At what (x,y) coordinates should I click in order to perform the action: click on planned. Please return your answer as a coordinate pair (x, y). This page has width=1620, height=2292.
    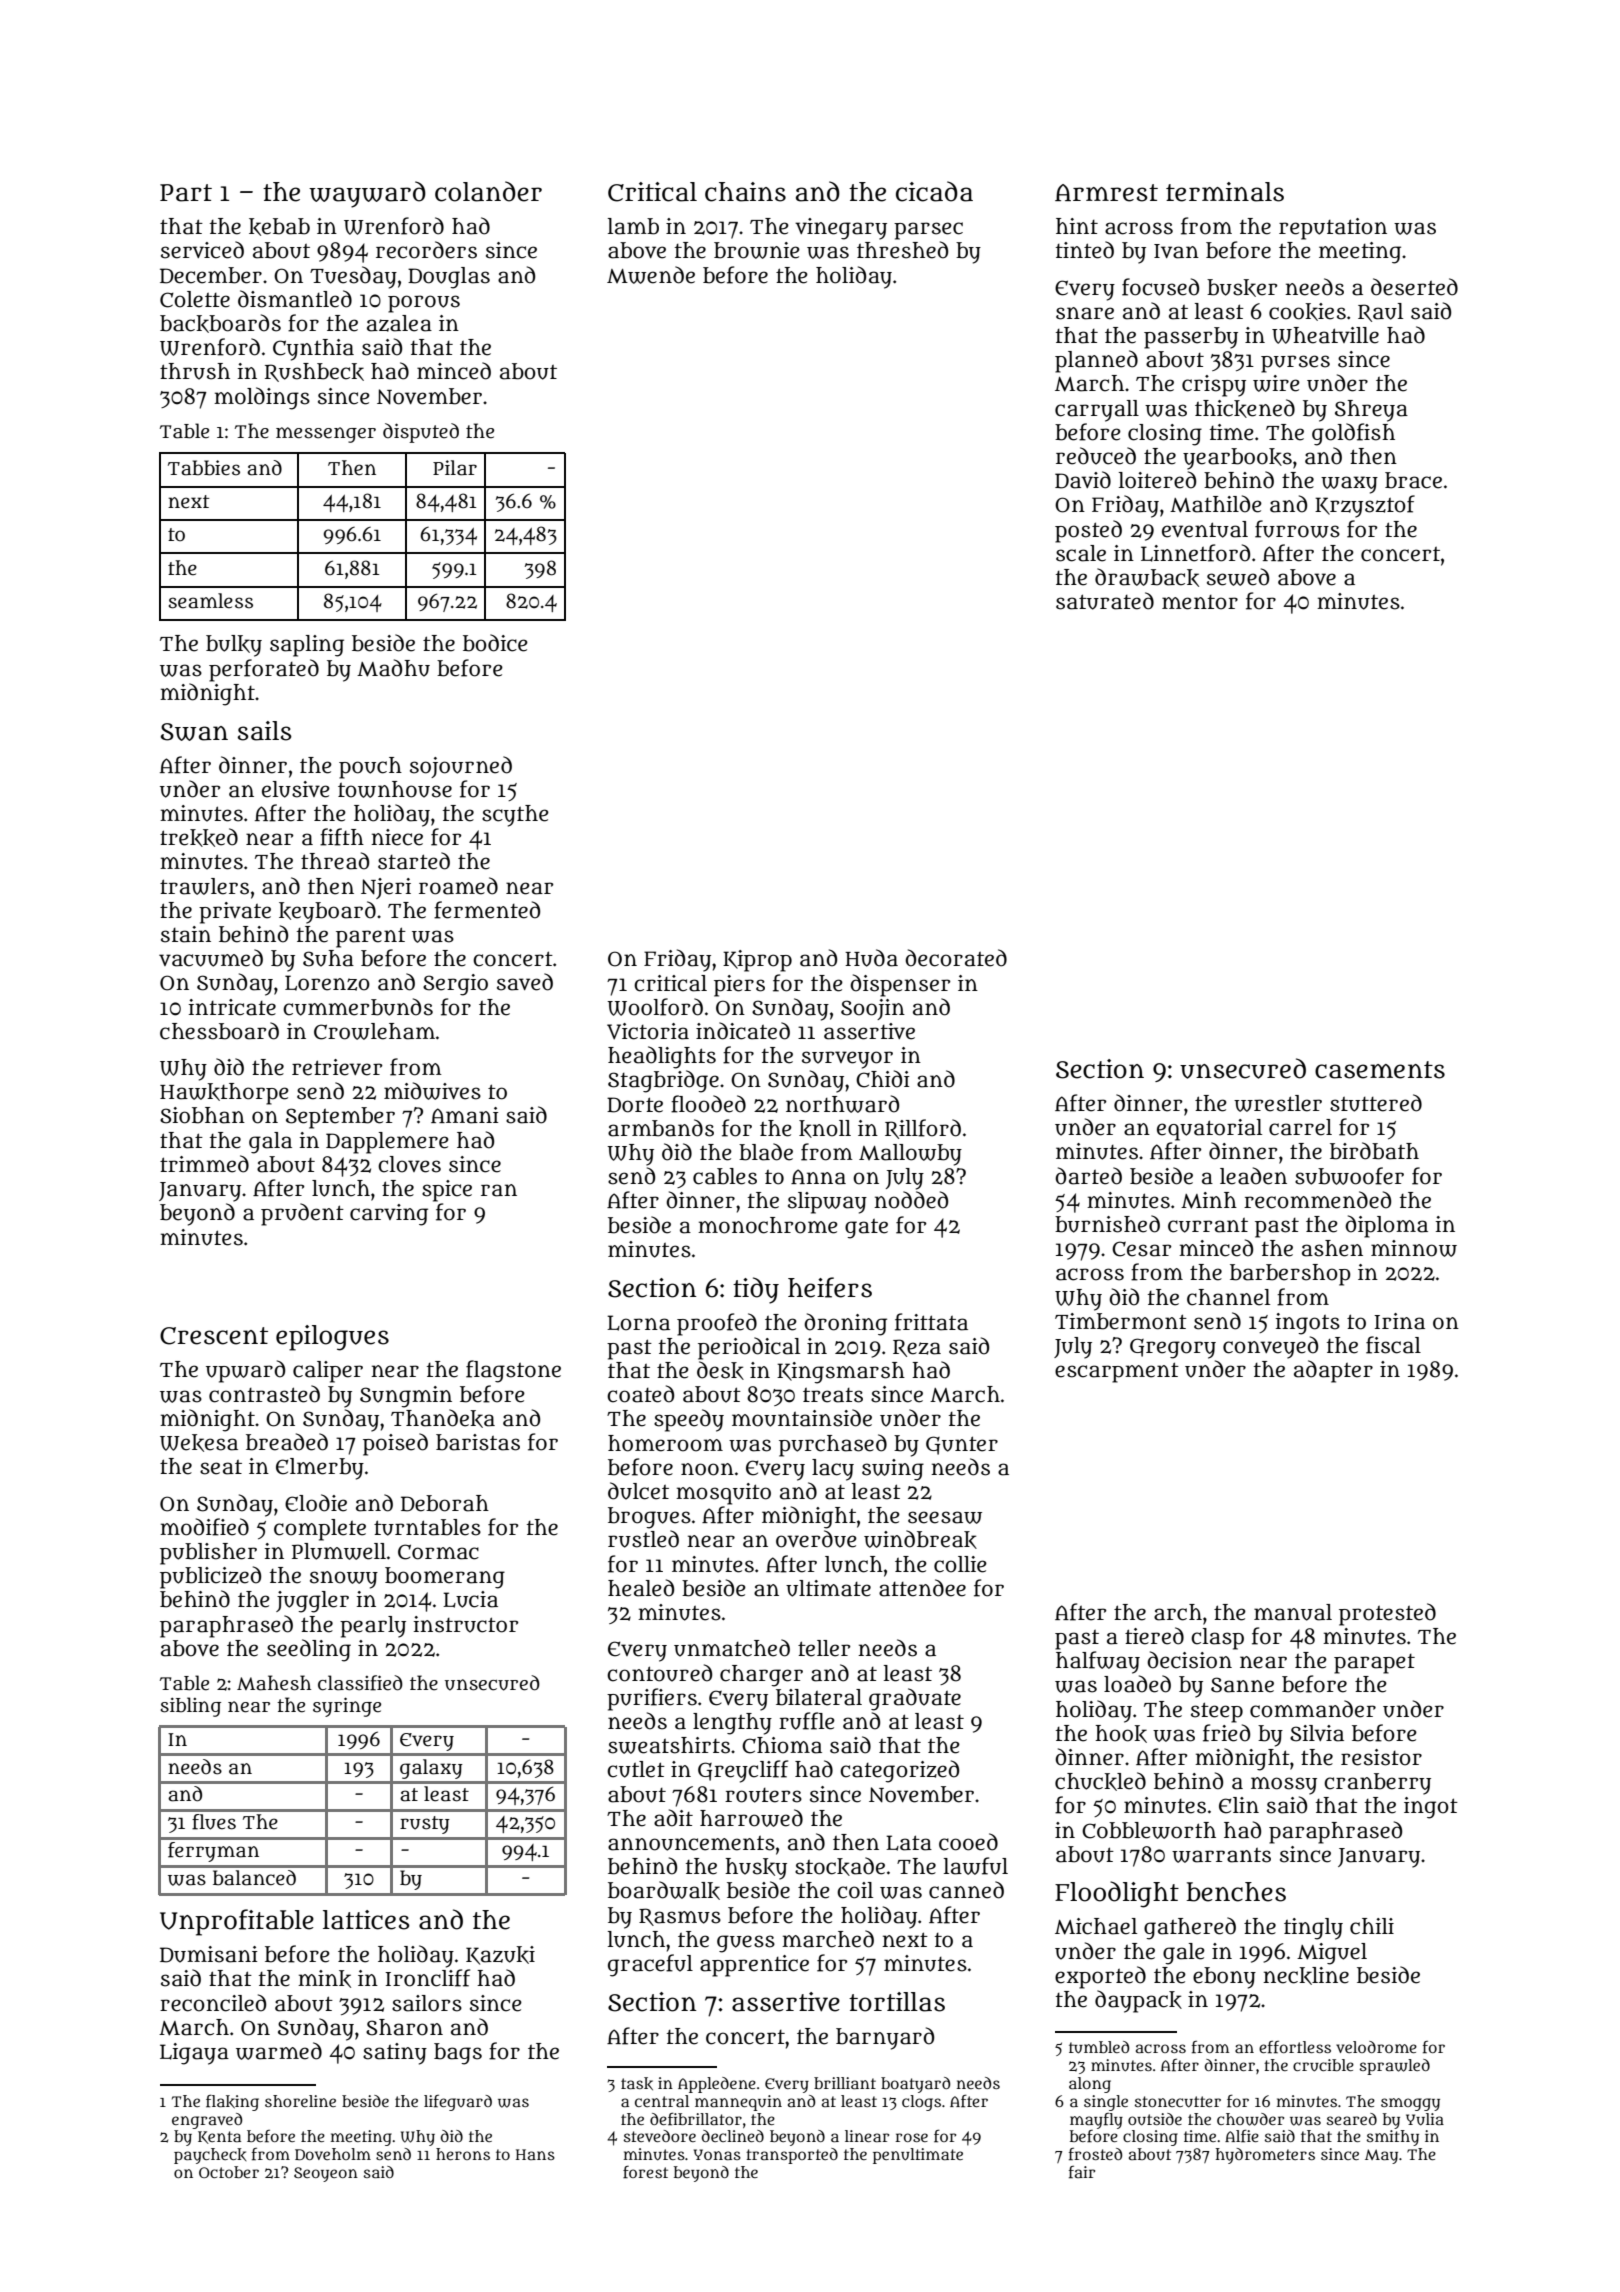
    Looking at the image, I should click on (1096, 361).
